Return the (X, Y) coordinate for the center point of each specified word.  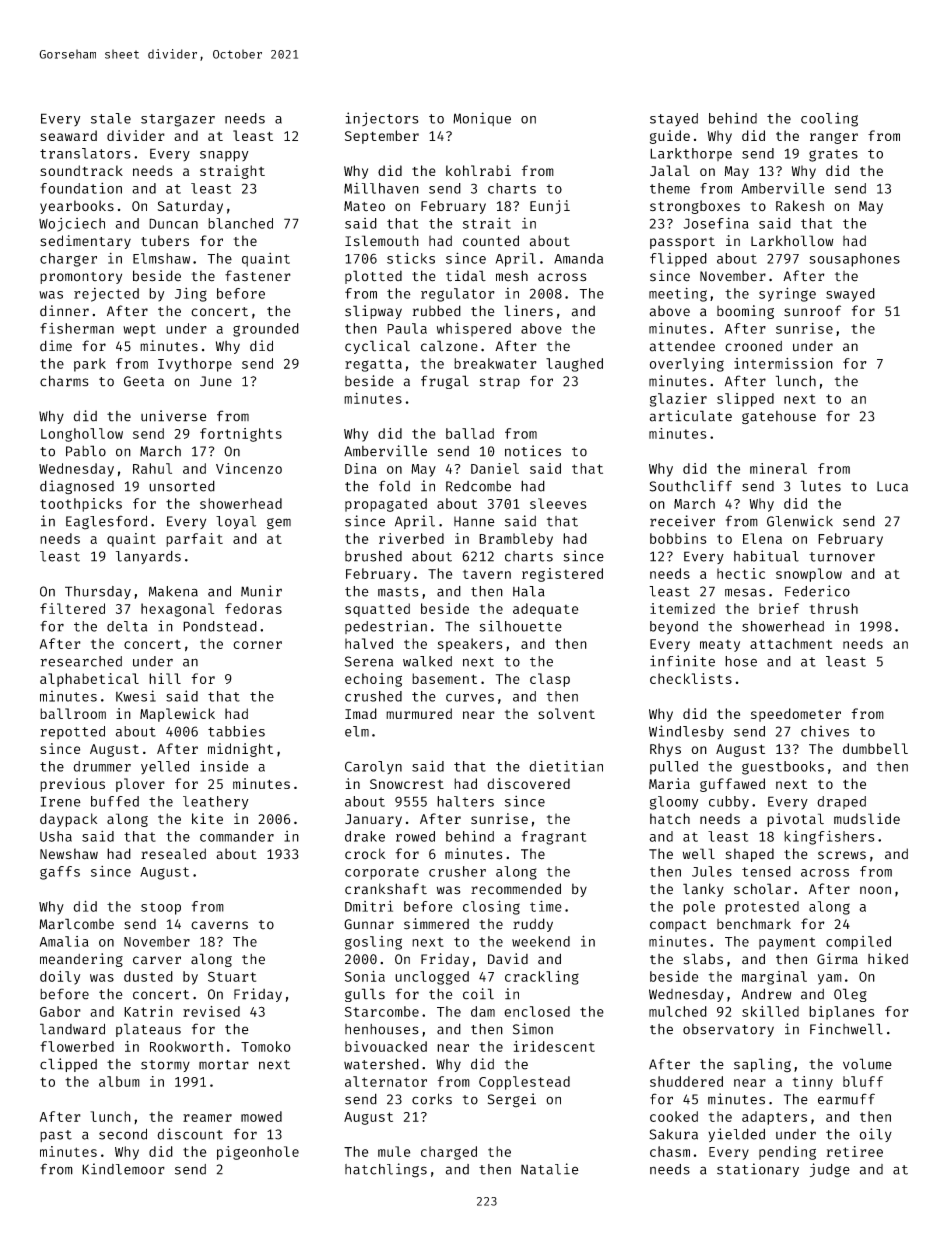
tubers (165, 241)
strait (487, 223)
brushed (373, 556)
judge (830, 1170)
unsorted (182, 486)
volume (867, 1064)
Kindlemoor (123, 1169)
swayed (850, 295)
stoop (161, 908)
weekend (541, 941)
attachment (791, 643)
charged (449, 1153)
